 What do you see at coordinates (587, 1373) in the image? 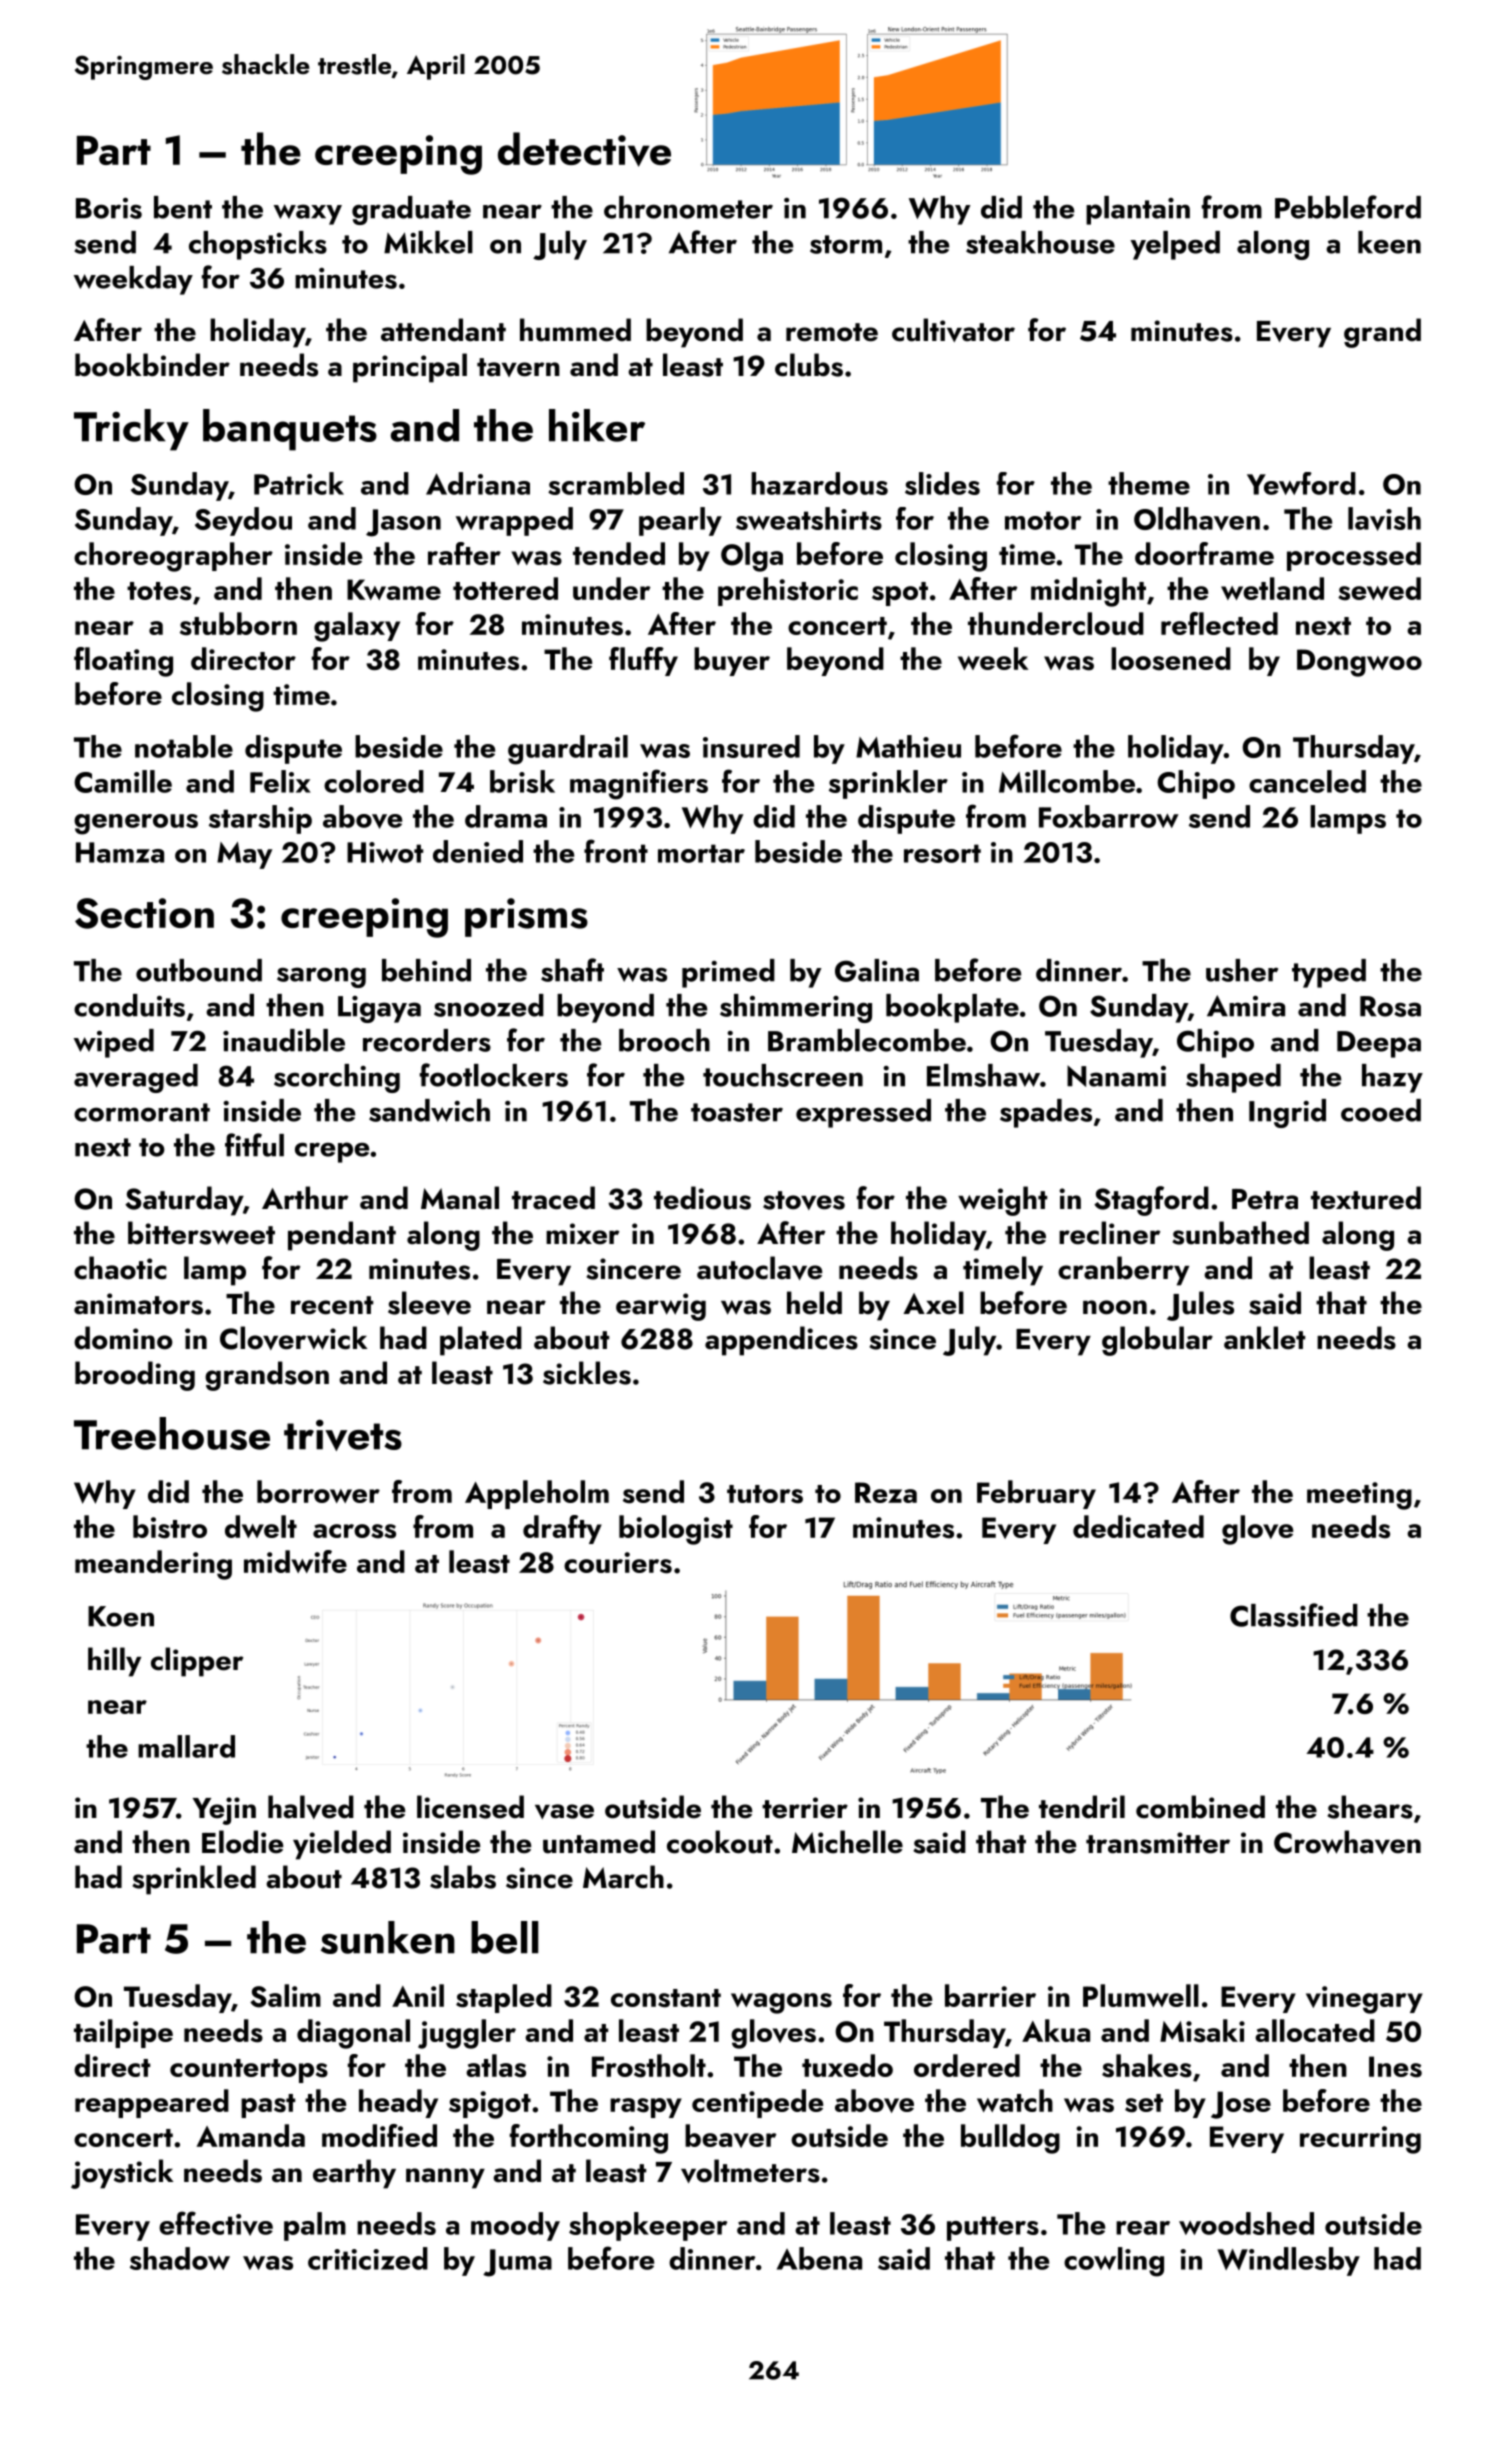
I see `sickles` at bounding box center [587, 1373].
